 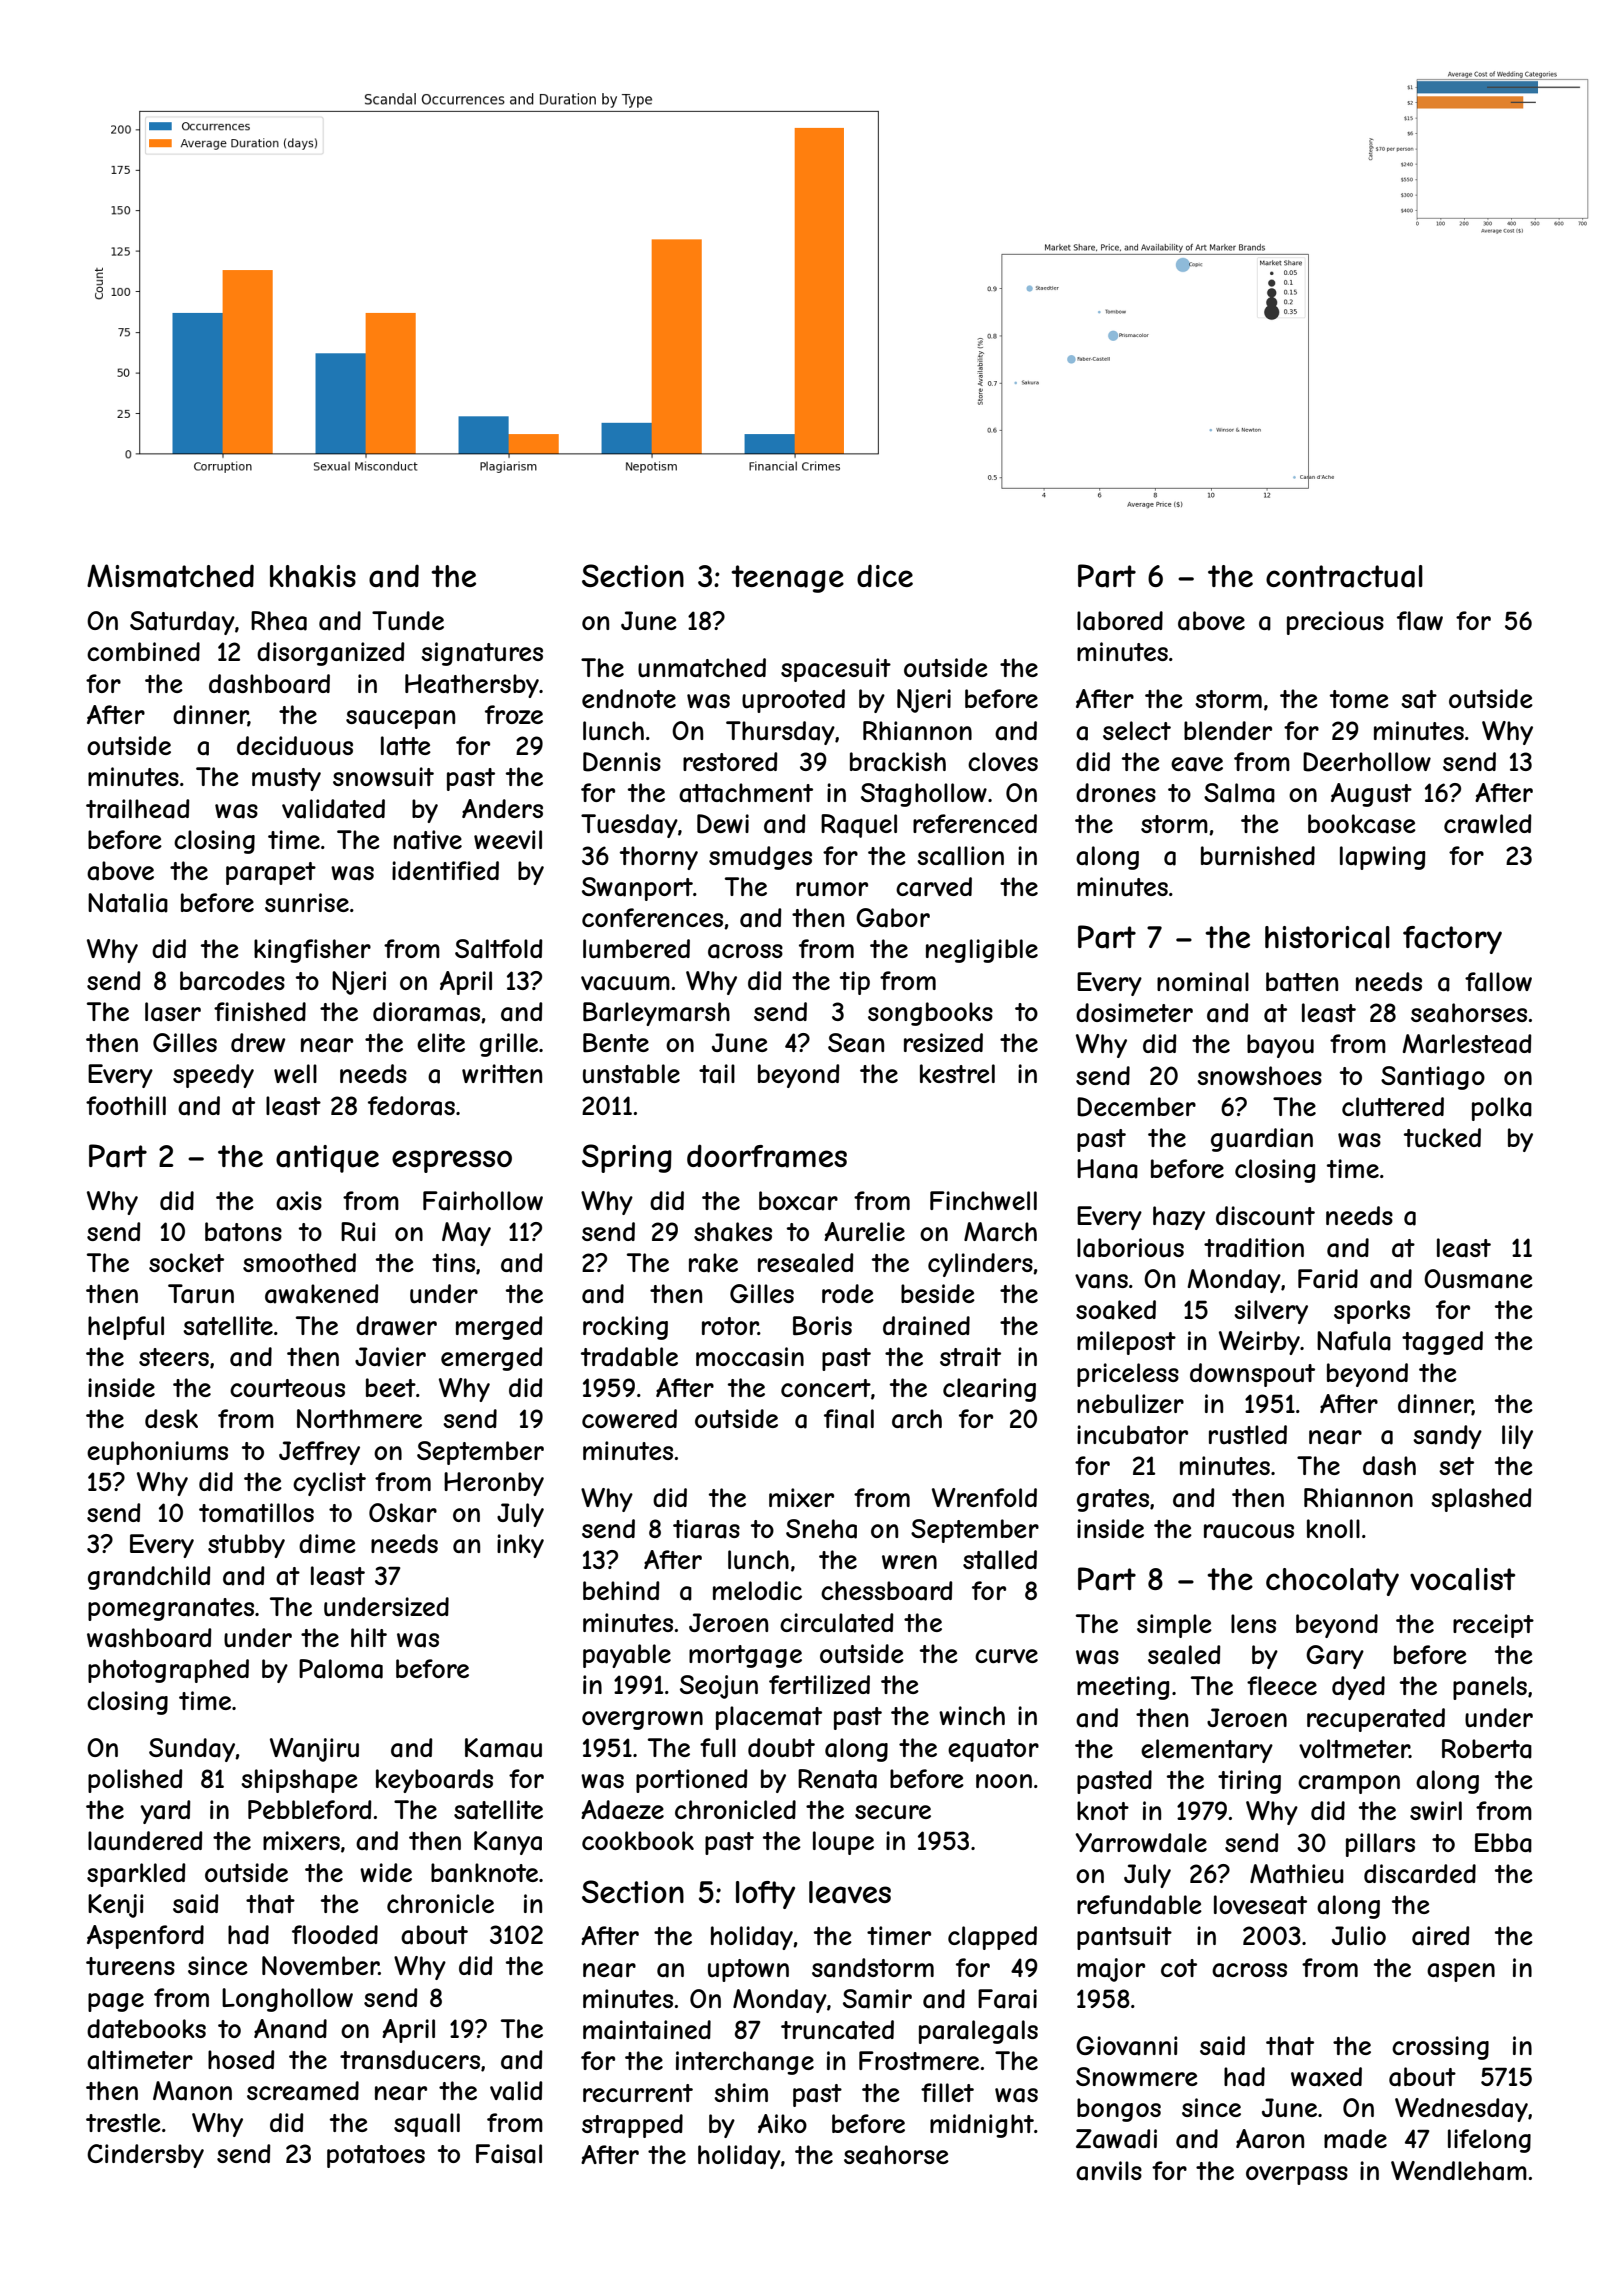 I want to click on flooded, so click(x=335, y=1934).
